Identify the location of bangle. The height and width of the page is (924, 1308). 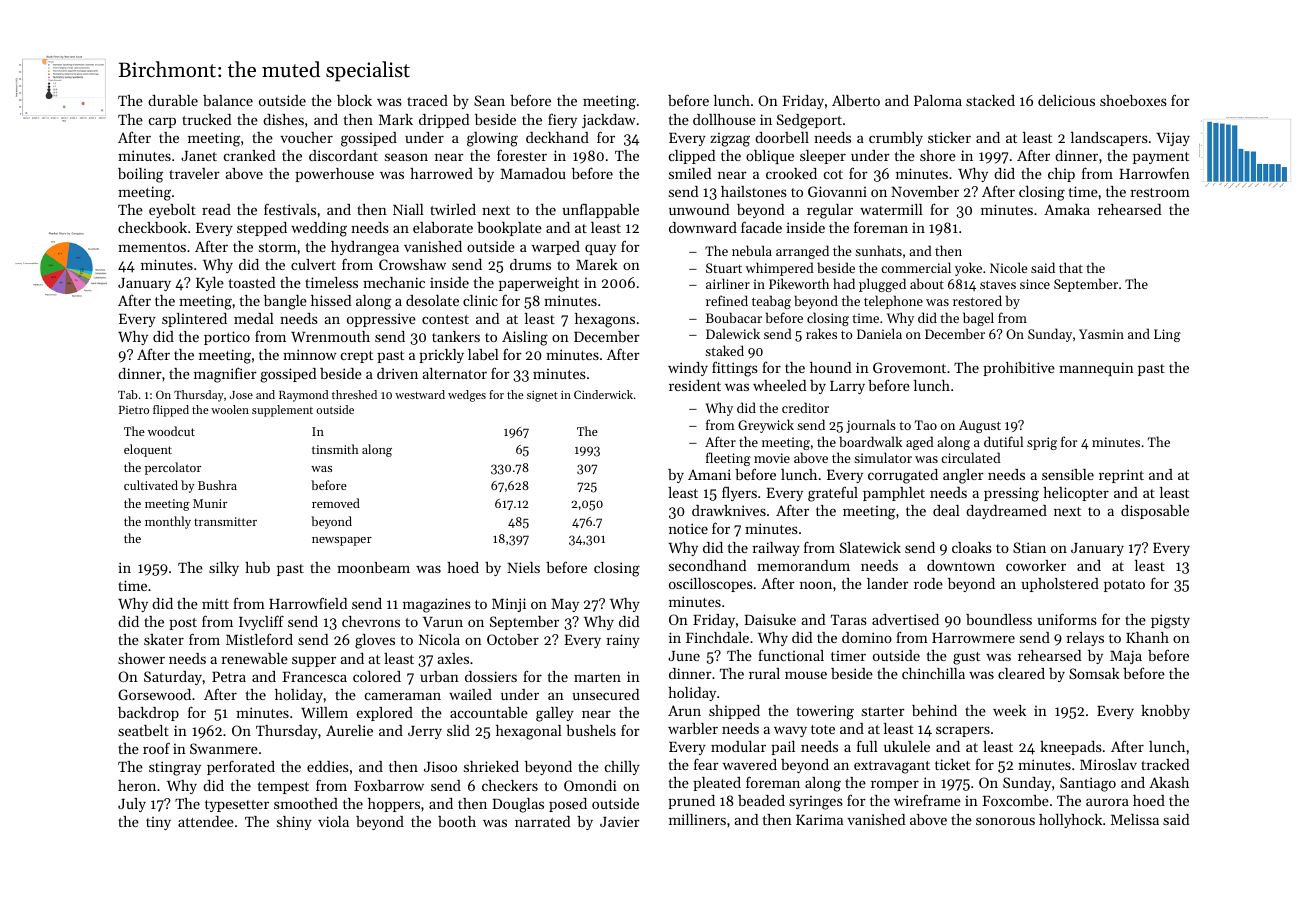
(285, 302).
